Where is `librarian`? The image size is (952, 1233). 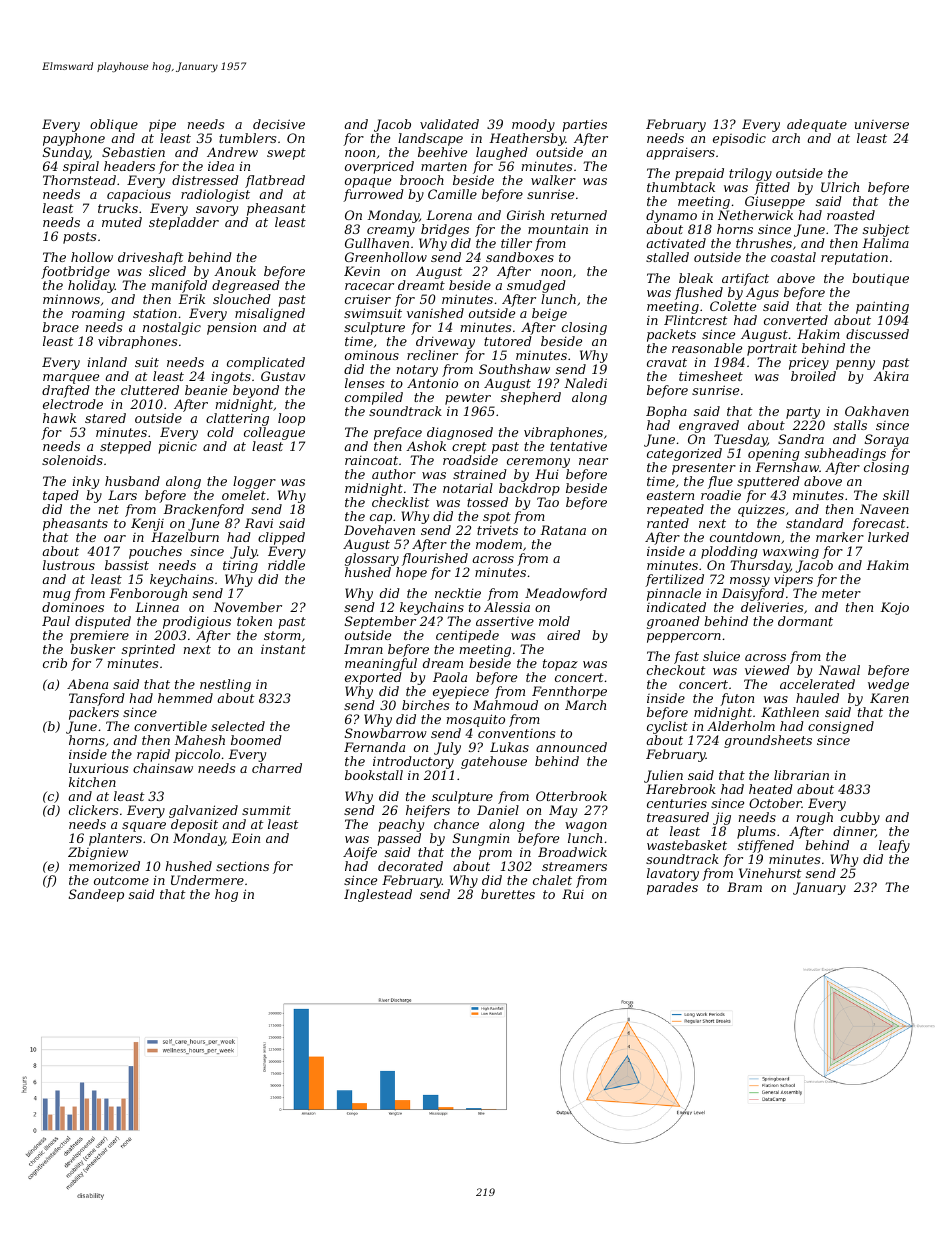 librarian is located at coordinates (801, 775).
